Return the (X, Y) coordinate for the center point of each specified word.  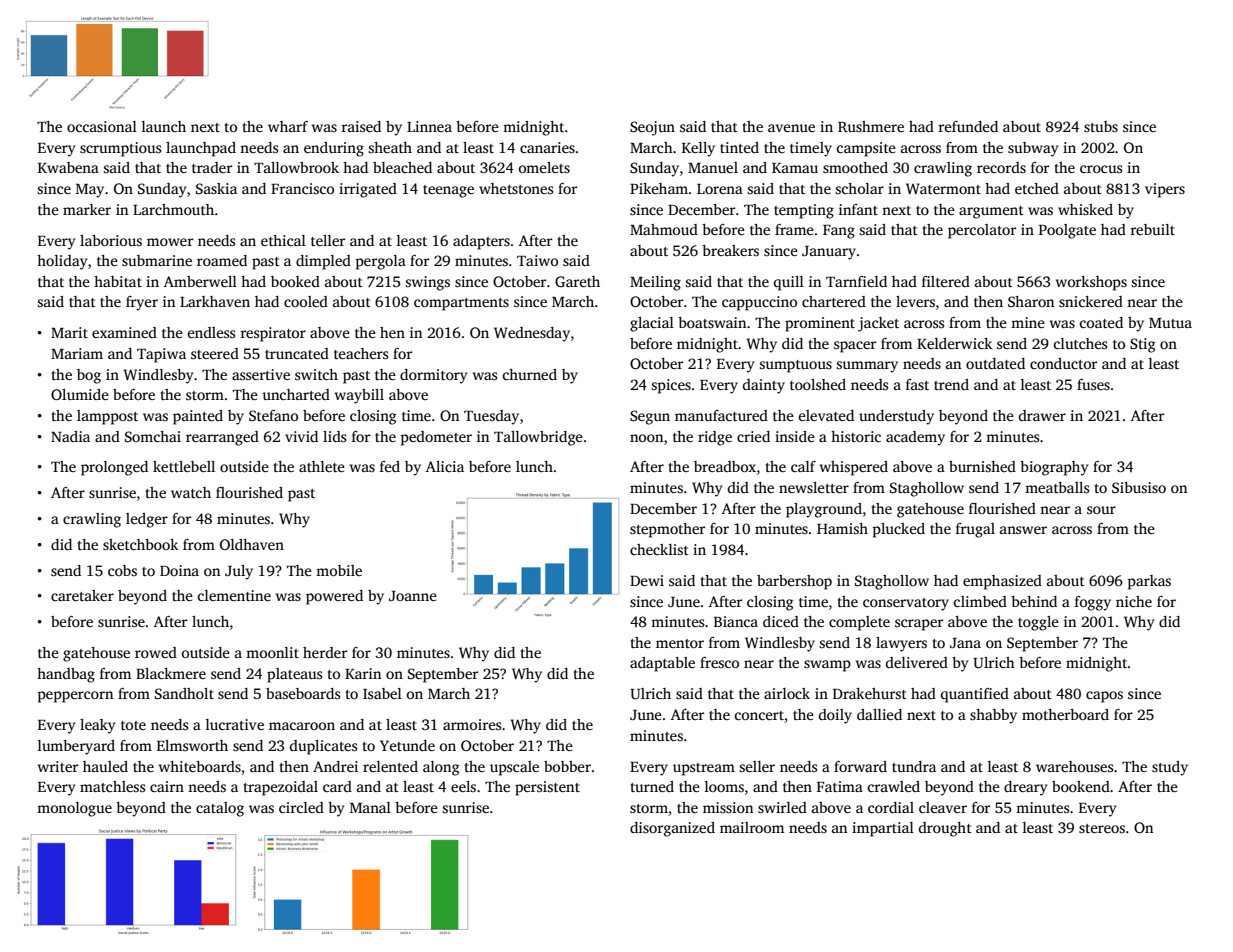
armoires (472, 724)
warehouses (1074, 766)
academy (915, 438)
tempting (804, 211)
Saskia (216, 188)
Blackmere (171, 673)
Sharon (1031, 301)
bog (89, 376)
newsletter (814, 487)
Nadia (70, 436)
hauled (105, 766)
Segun (650, 417)
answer (1023, 530)
